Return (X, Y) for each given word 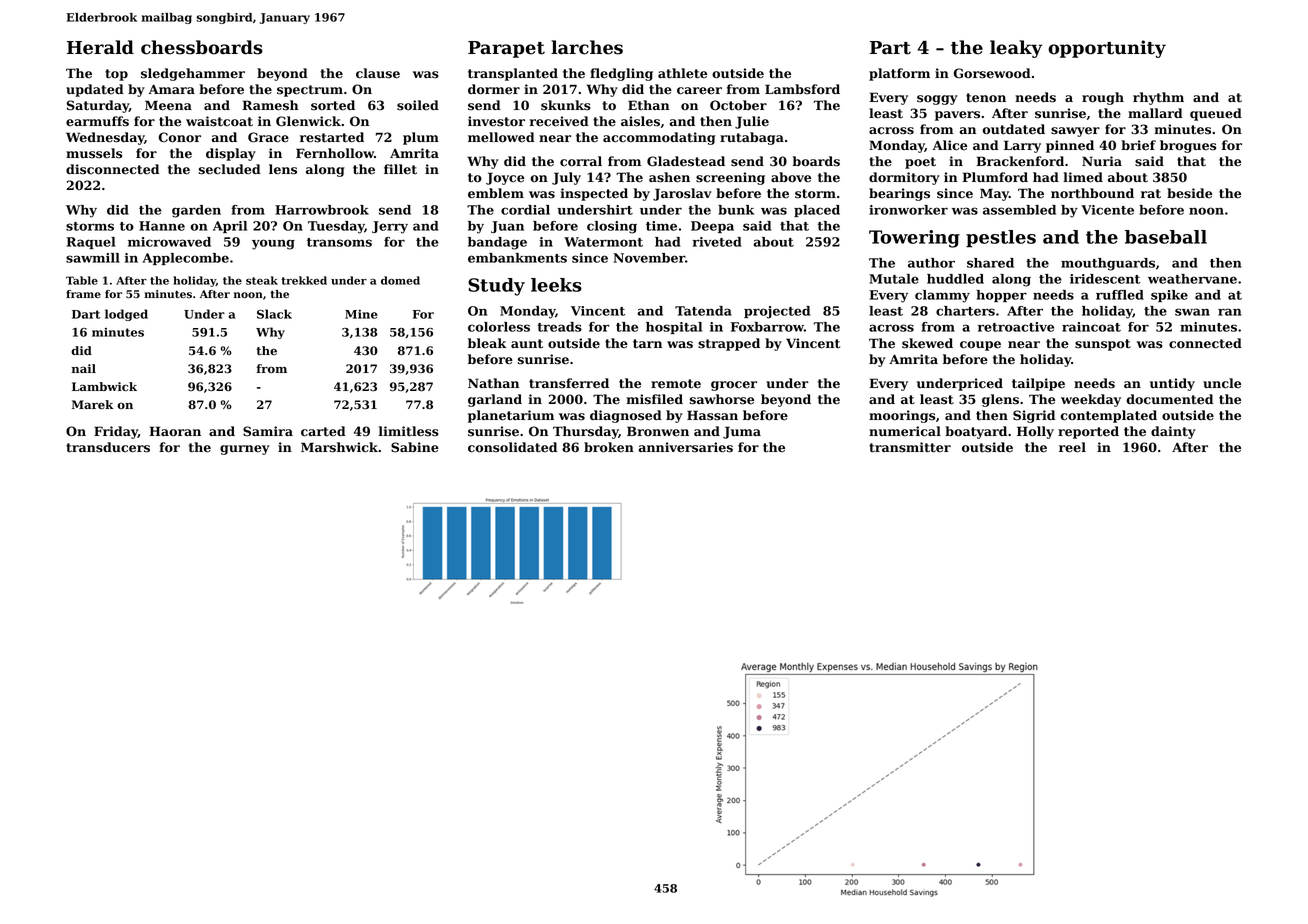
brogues (1188, 146)
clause (378, 73)
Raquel (90, 243)
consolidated (512, 447)
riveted (717, 242)
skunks (566, 105)
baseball (1166, 237)
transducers (108, 447)
